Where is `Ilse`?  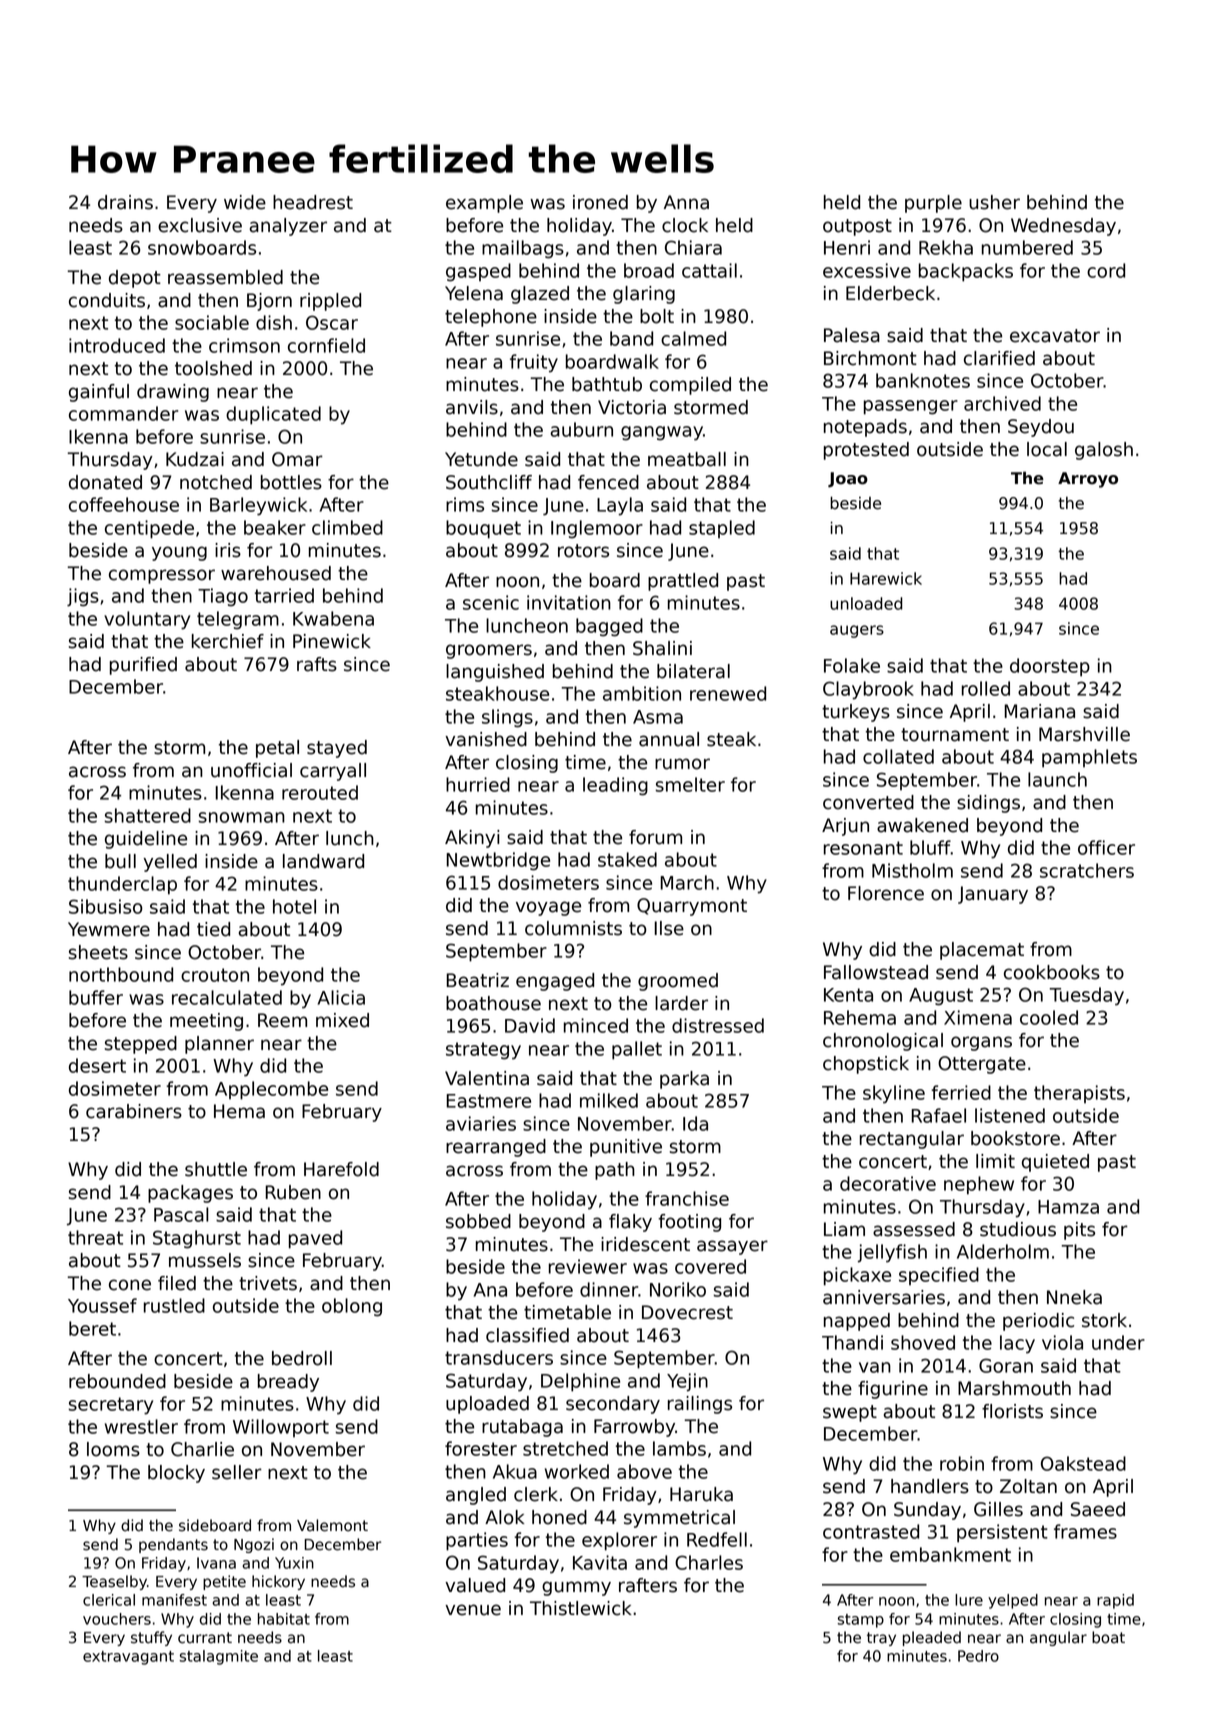
Ilse is located at coordinates (669, 928).
